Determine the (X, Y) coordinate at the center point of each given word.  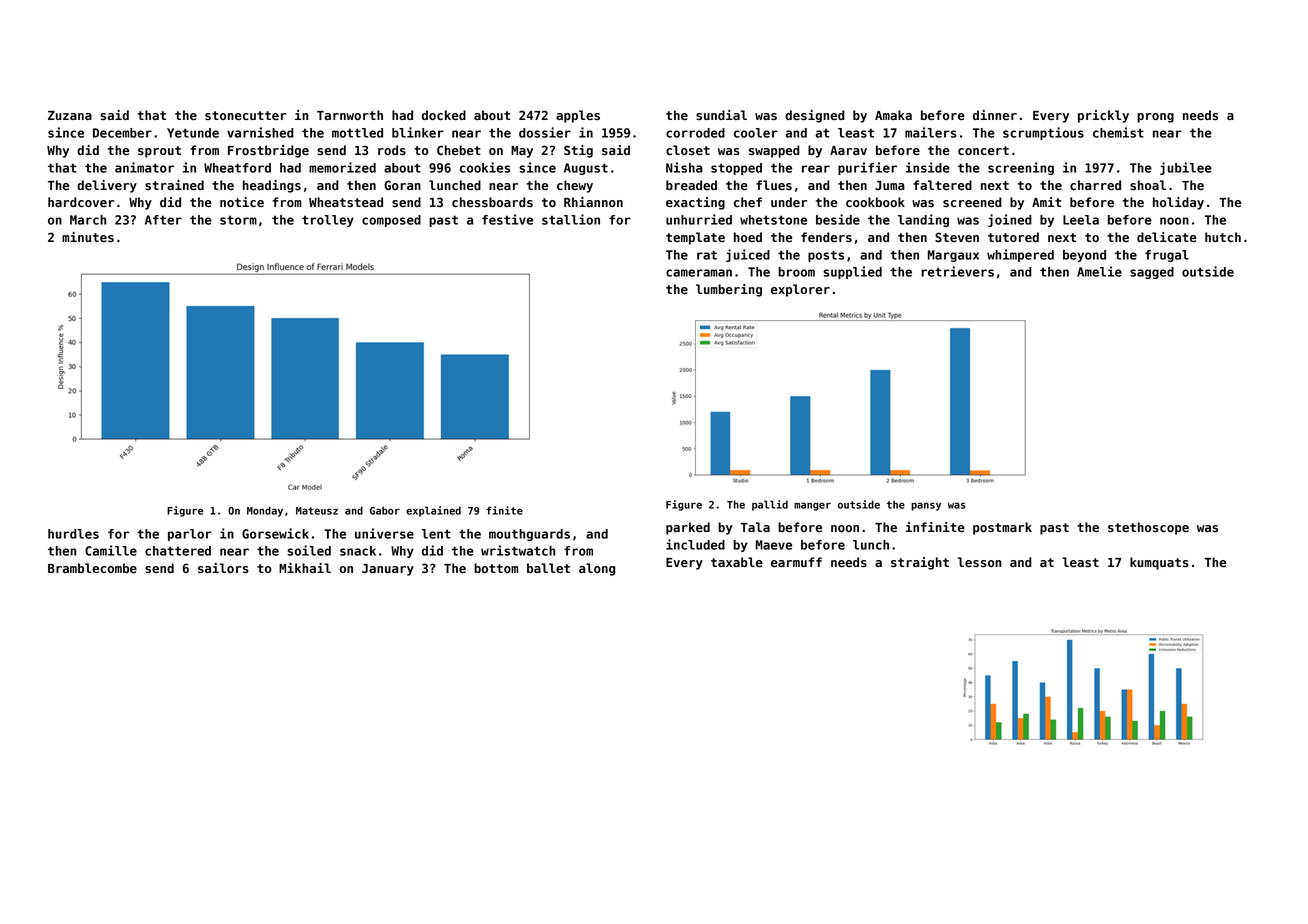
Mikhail (305, 568)
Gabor (385, 510)
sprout (159, 152)
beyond (1084, 256)
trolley (328, 221)
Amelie (1099, 271)
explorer (800, 290)
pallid (770, 505)
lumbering (729, 290)
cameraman (699, 273)
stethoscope (1148, 528)
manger (812, 506)
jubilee (1186, 168)
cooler (756, 133)
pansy (926, 506)
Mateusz (317, 511)
